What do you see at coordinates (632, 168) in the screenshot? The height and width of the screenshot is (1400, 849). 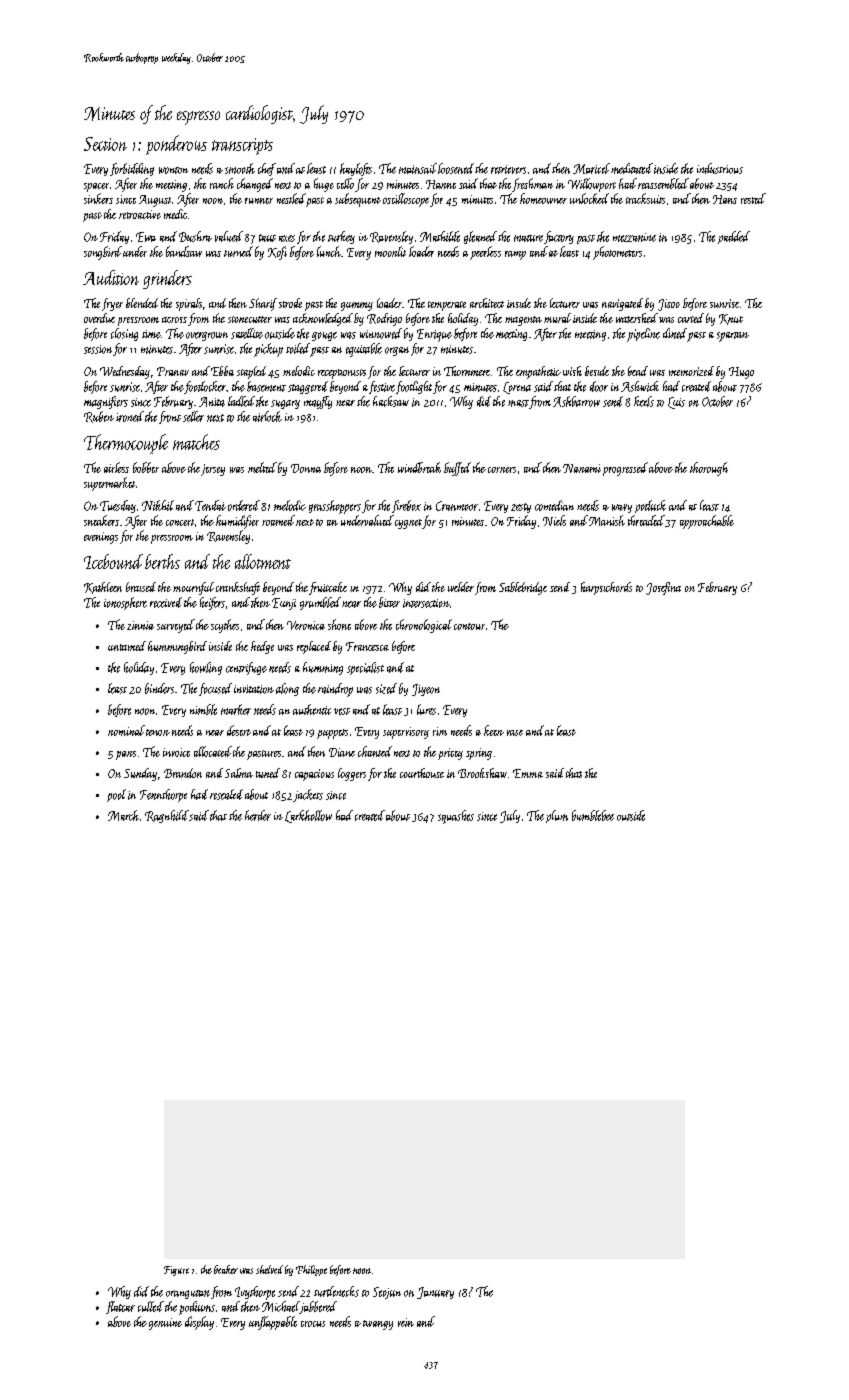 I see `meditated` at bounding box center [632, 168].
